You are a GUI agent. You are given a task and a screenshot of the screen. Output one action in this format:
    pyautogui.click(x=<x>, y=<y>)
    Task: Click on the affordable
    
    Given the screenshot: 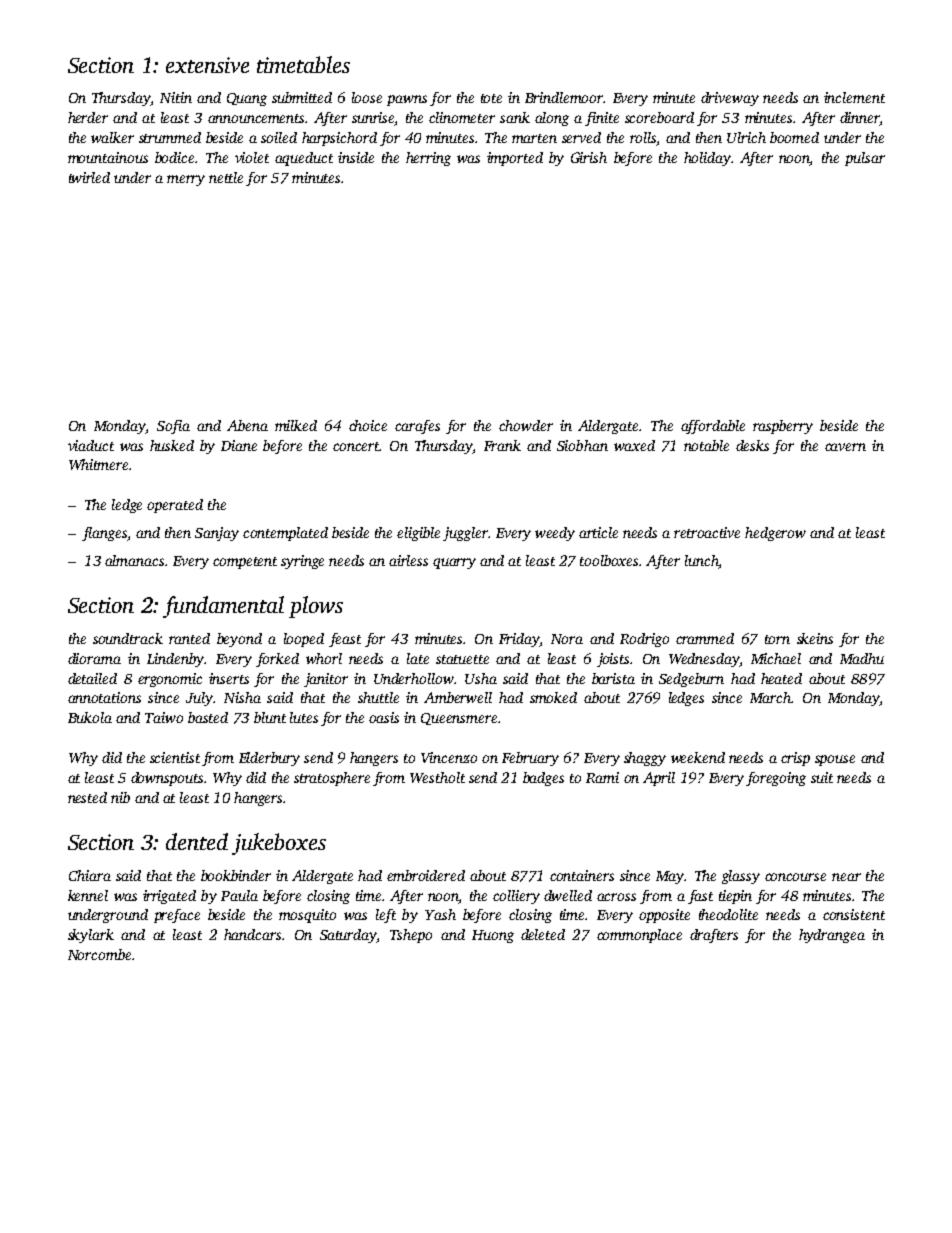 What is the action you would take?
    pyautogui.click(x=713, y=427)
